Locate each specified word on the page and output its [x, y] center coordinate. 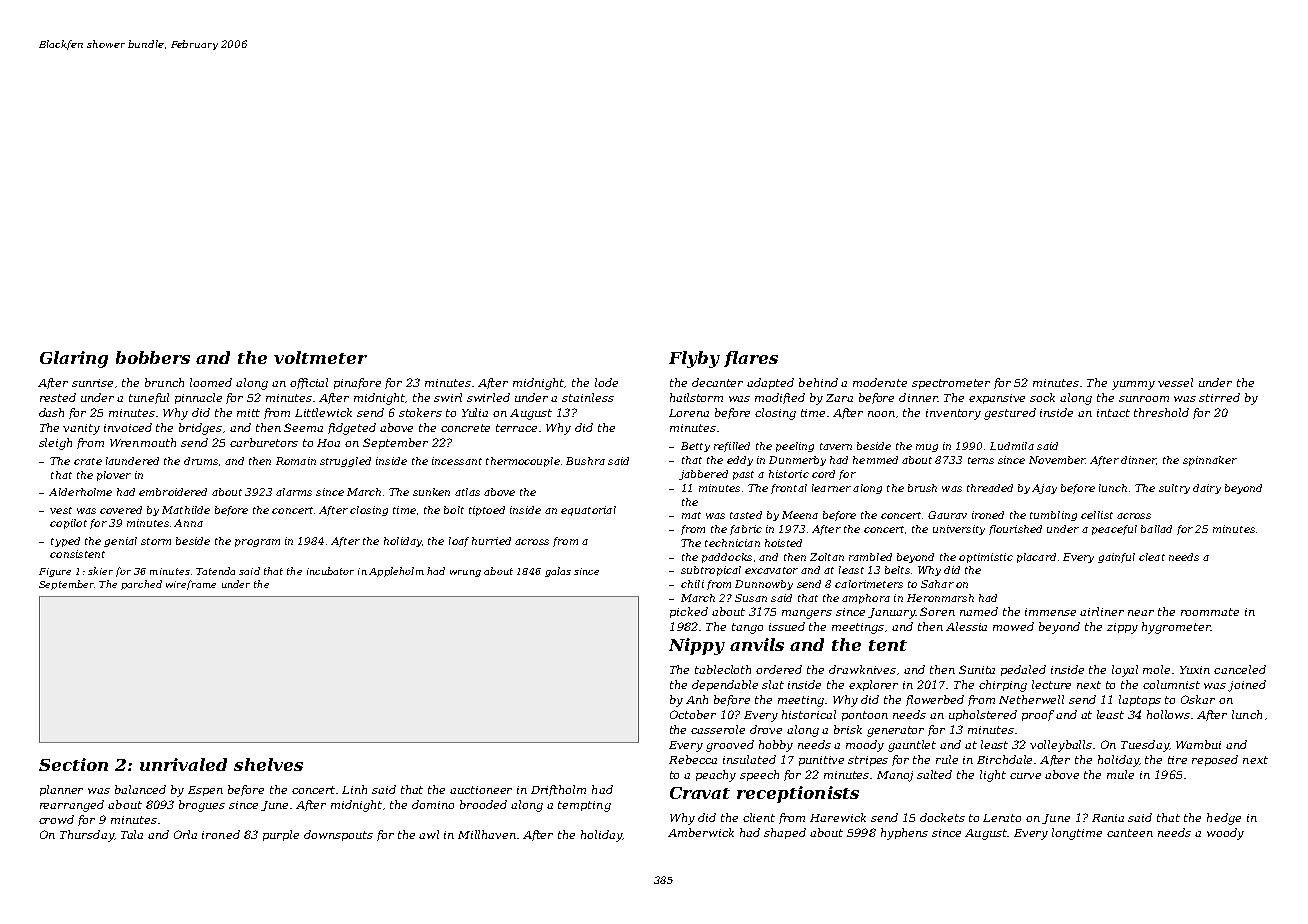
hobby [776, 746]
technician [732, 543]
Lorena [689, 413]
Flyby [694, 359]
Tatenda [215, 571]
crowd [56, 819]
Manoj [895, 776]
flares [751, 359]
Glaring [74, 359]
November [1057, 460]
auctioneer [481, 790]
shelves [268, 764]
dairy [1207, 489]
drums [201, 461]
